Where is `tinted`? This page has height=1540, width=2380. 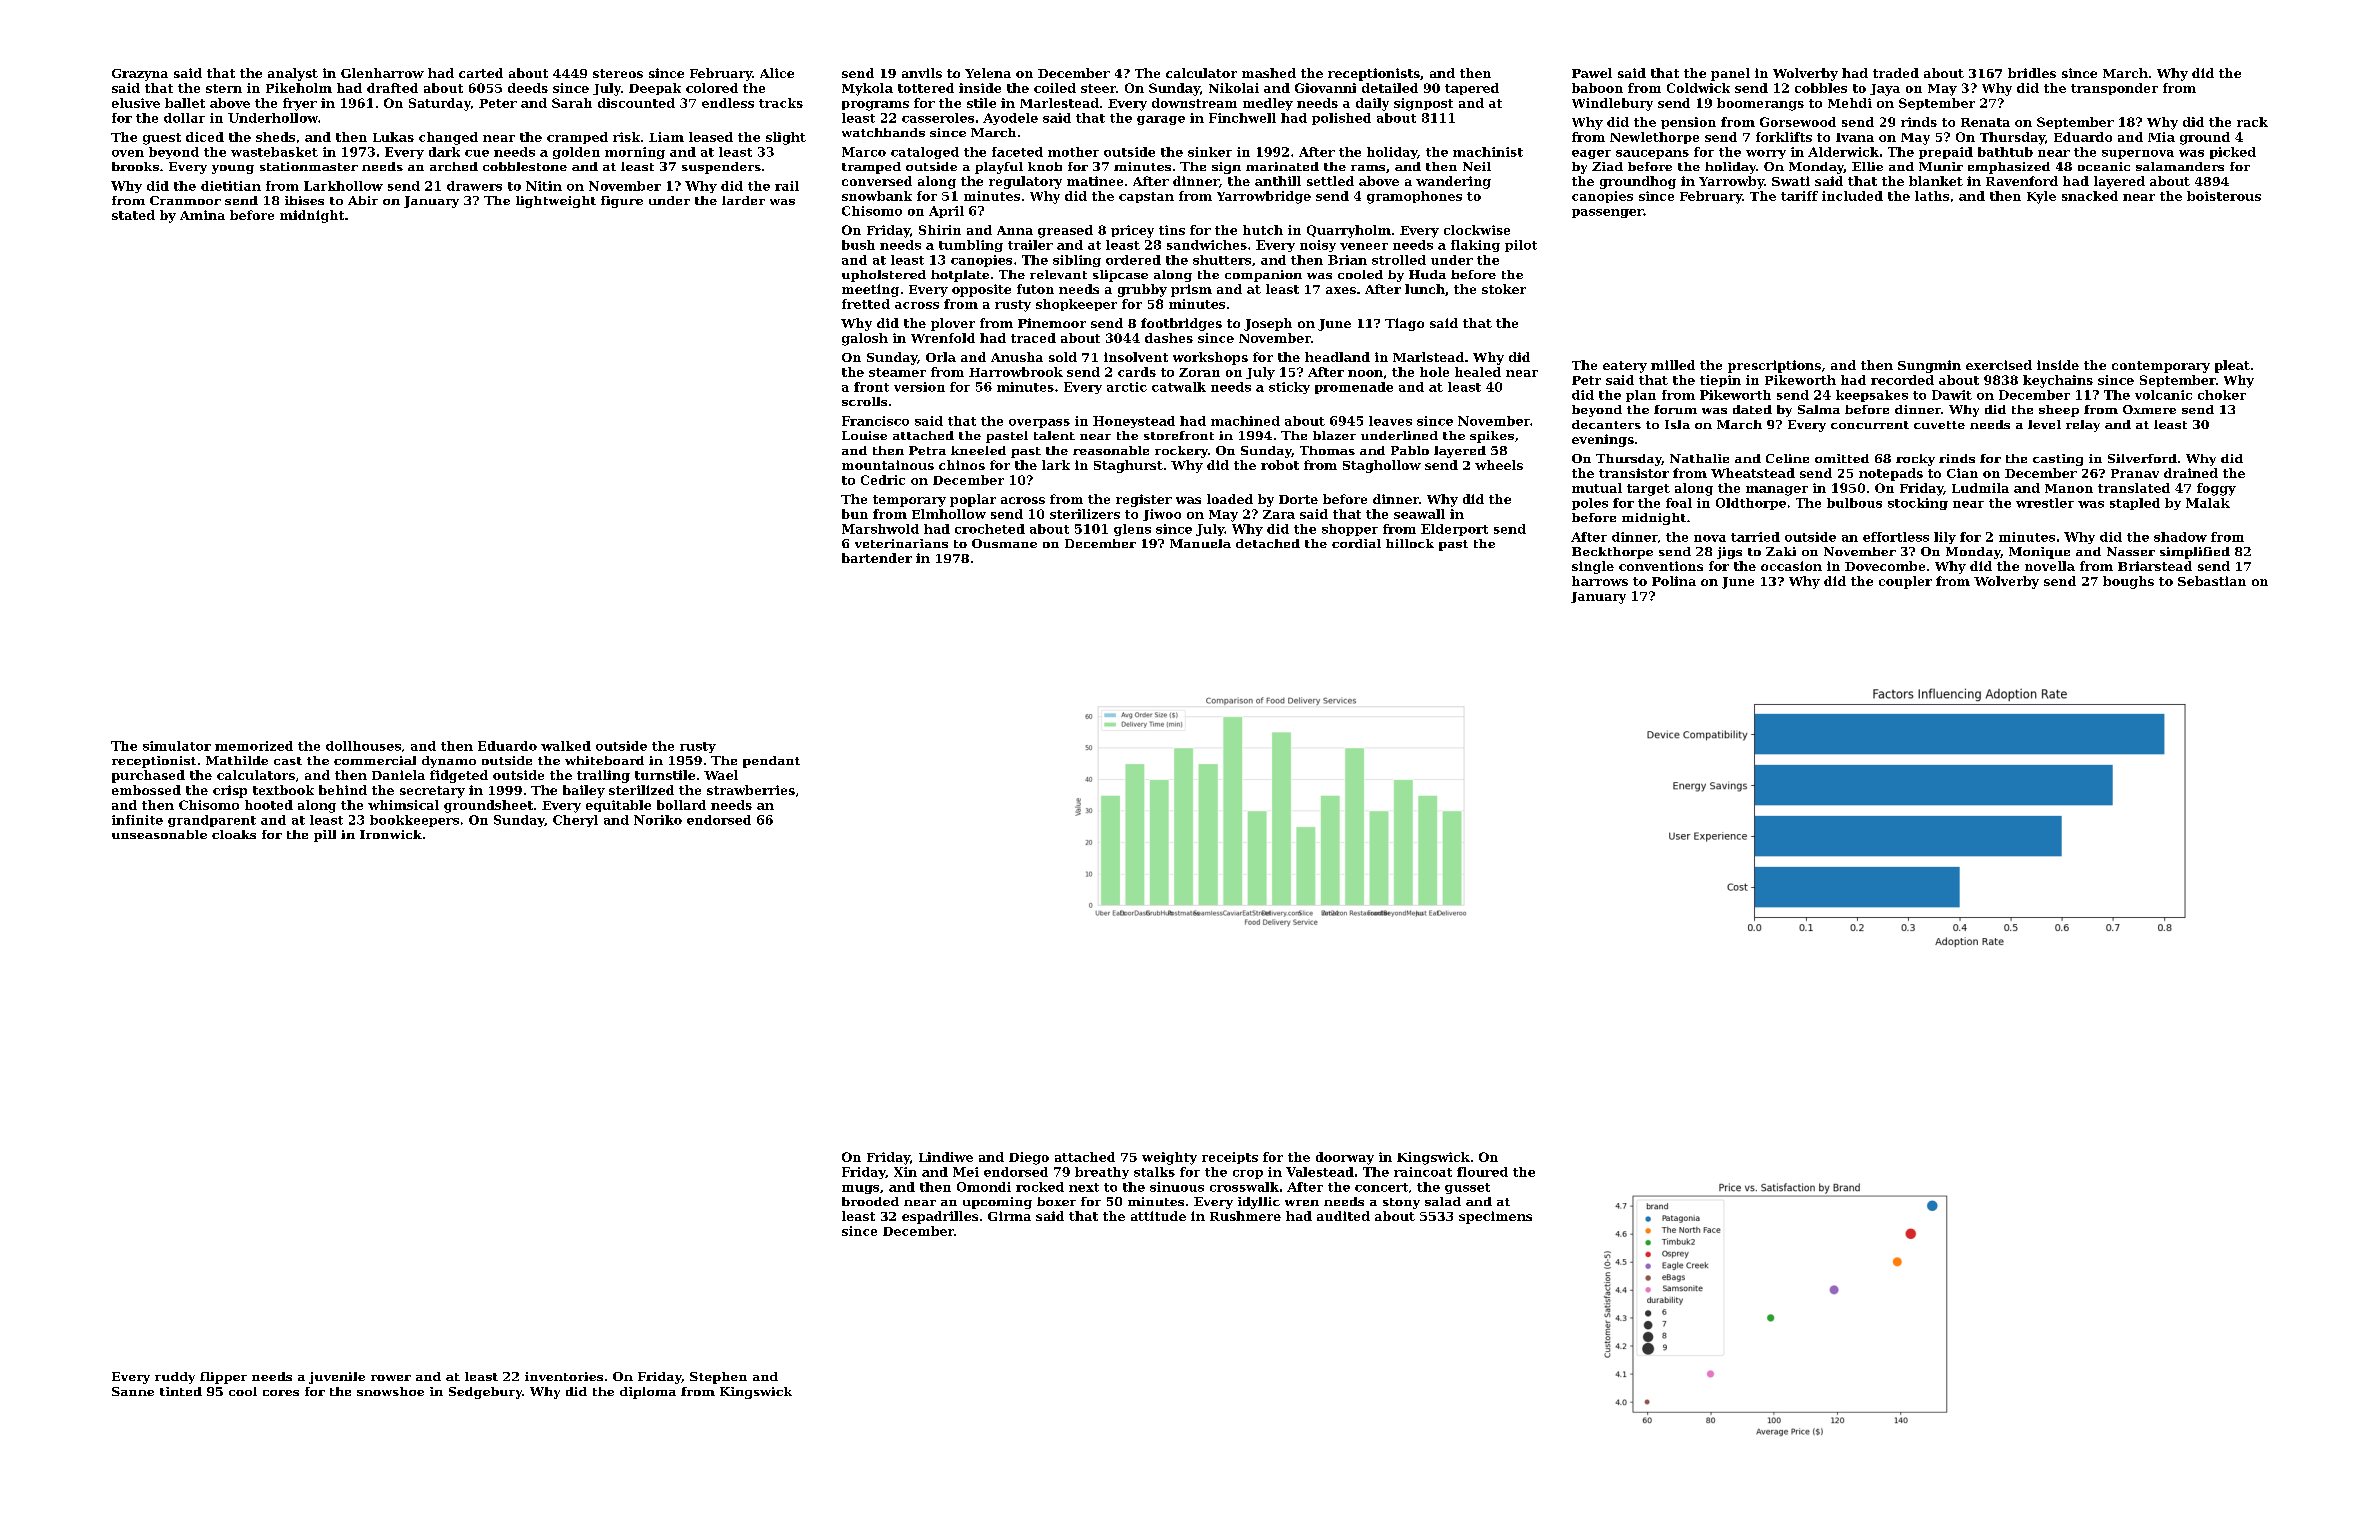 tinted is located at coordinates (181, 1391).
